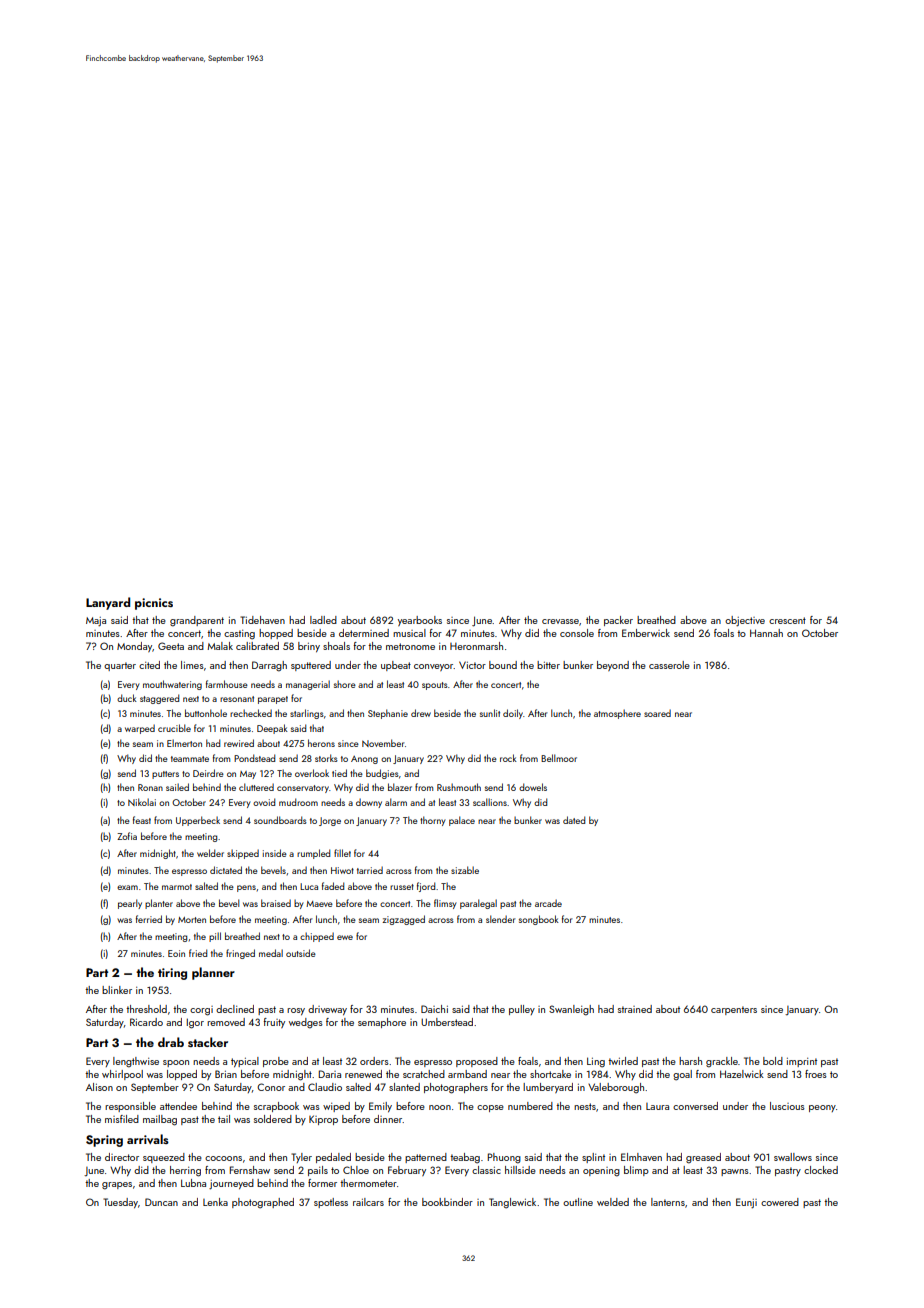 The image size is (924, 1308). I want to click on crescent, so click(787, 620).
